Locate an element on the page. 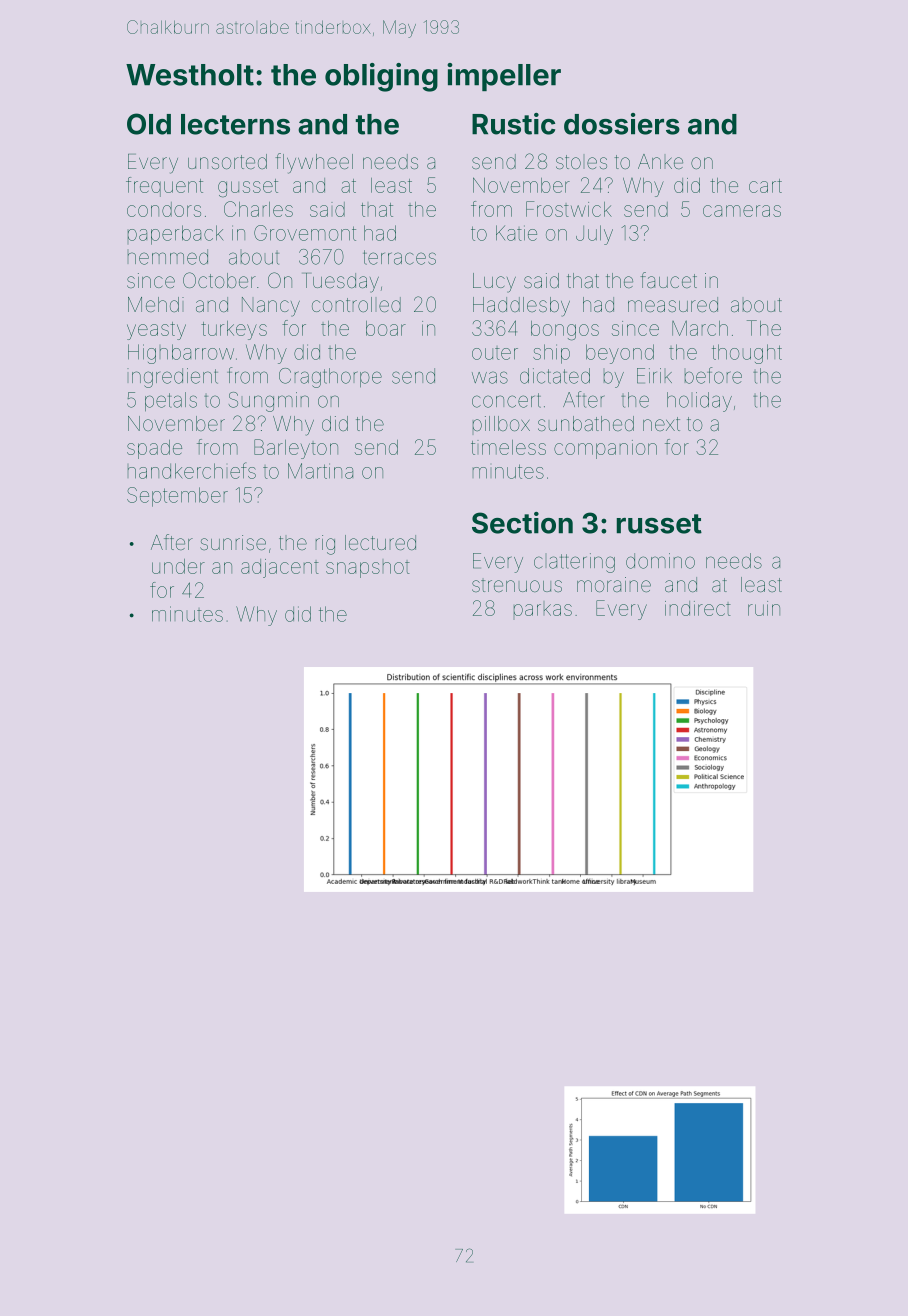 The width and height of the page is (908, 1316). lecterns is located at coordinates (235, 124).
